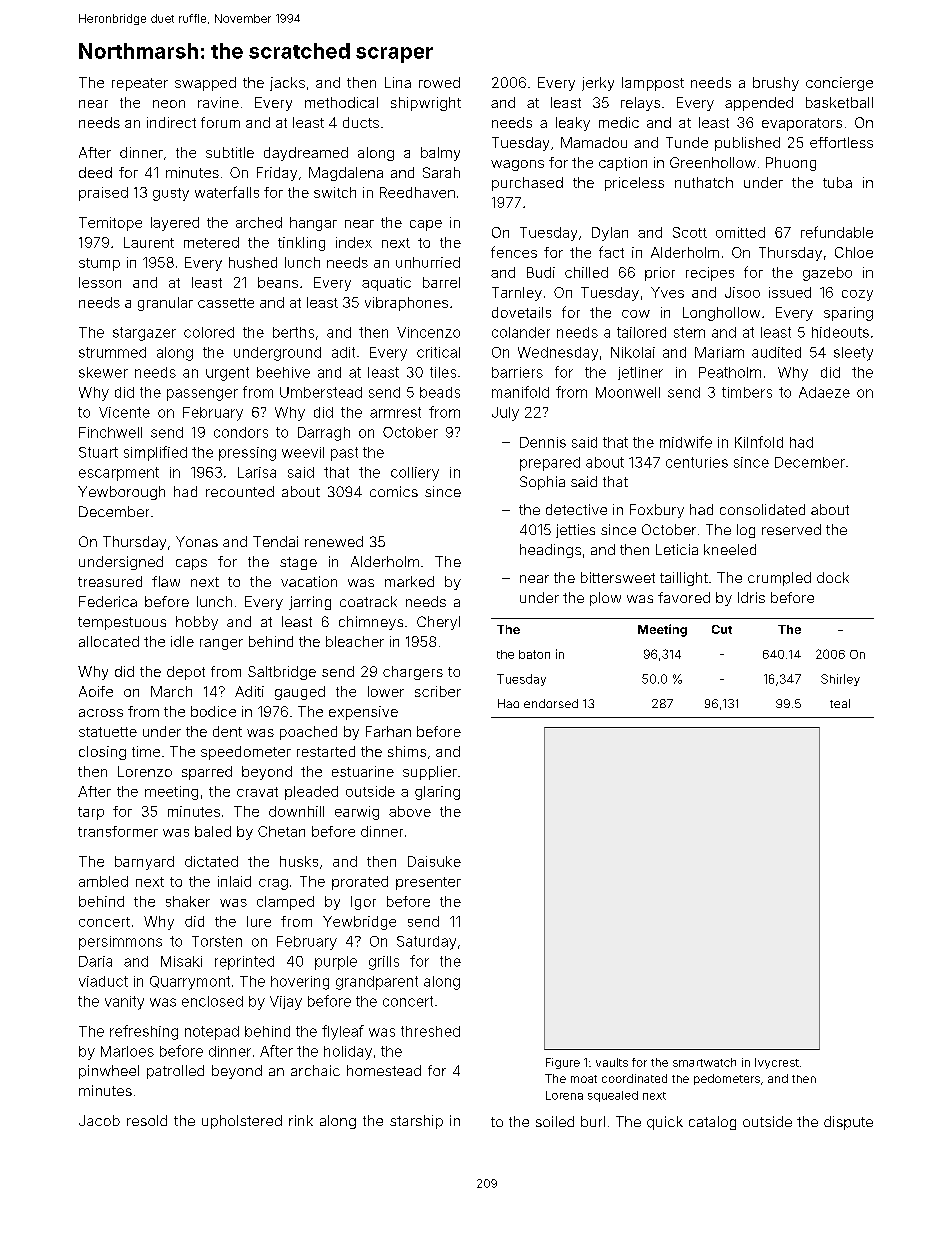  I want to click on Reedhaven, so click(417, 192).
